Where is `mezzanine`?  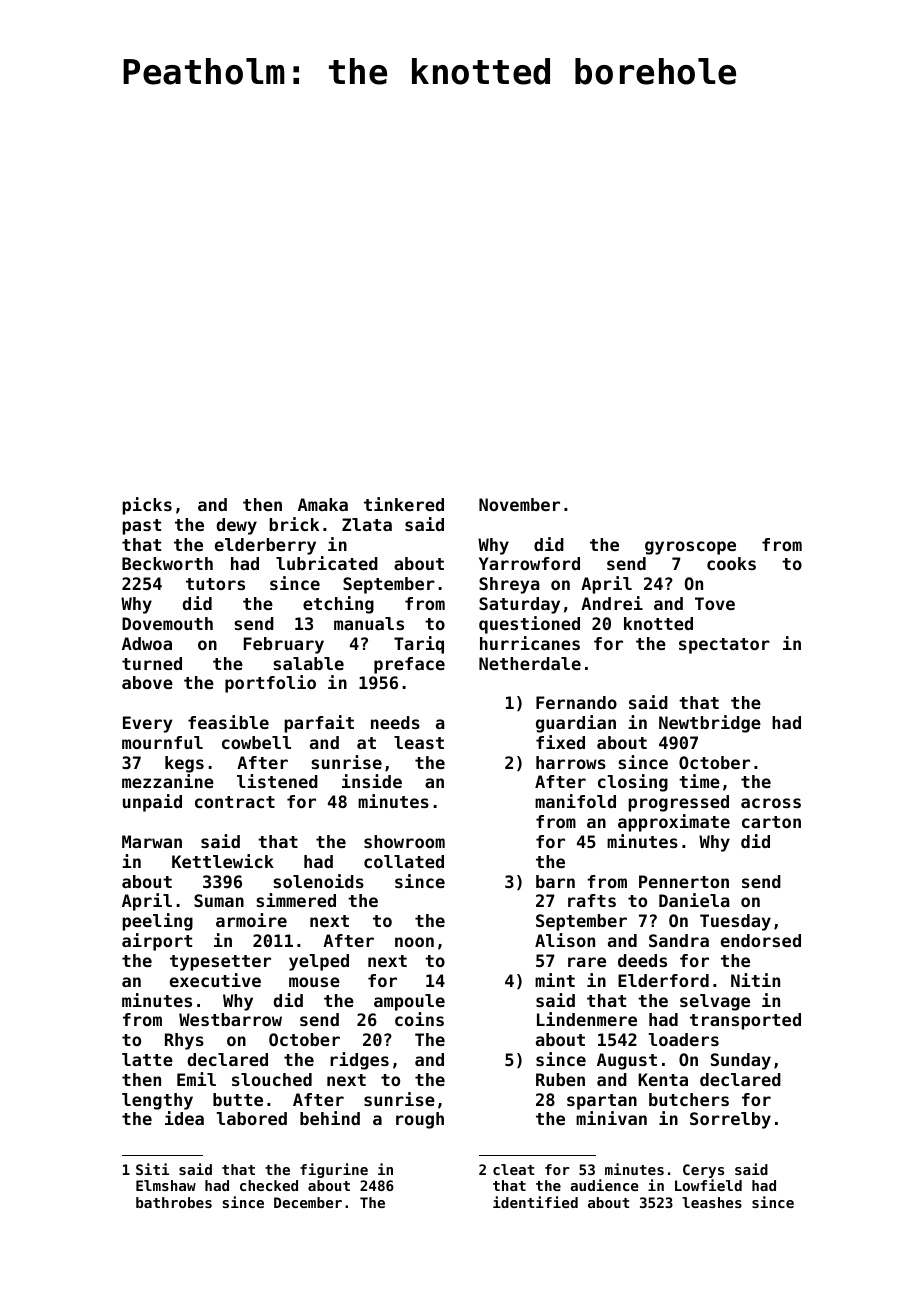 mezzanine is located at coordinates (168, 781).
